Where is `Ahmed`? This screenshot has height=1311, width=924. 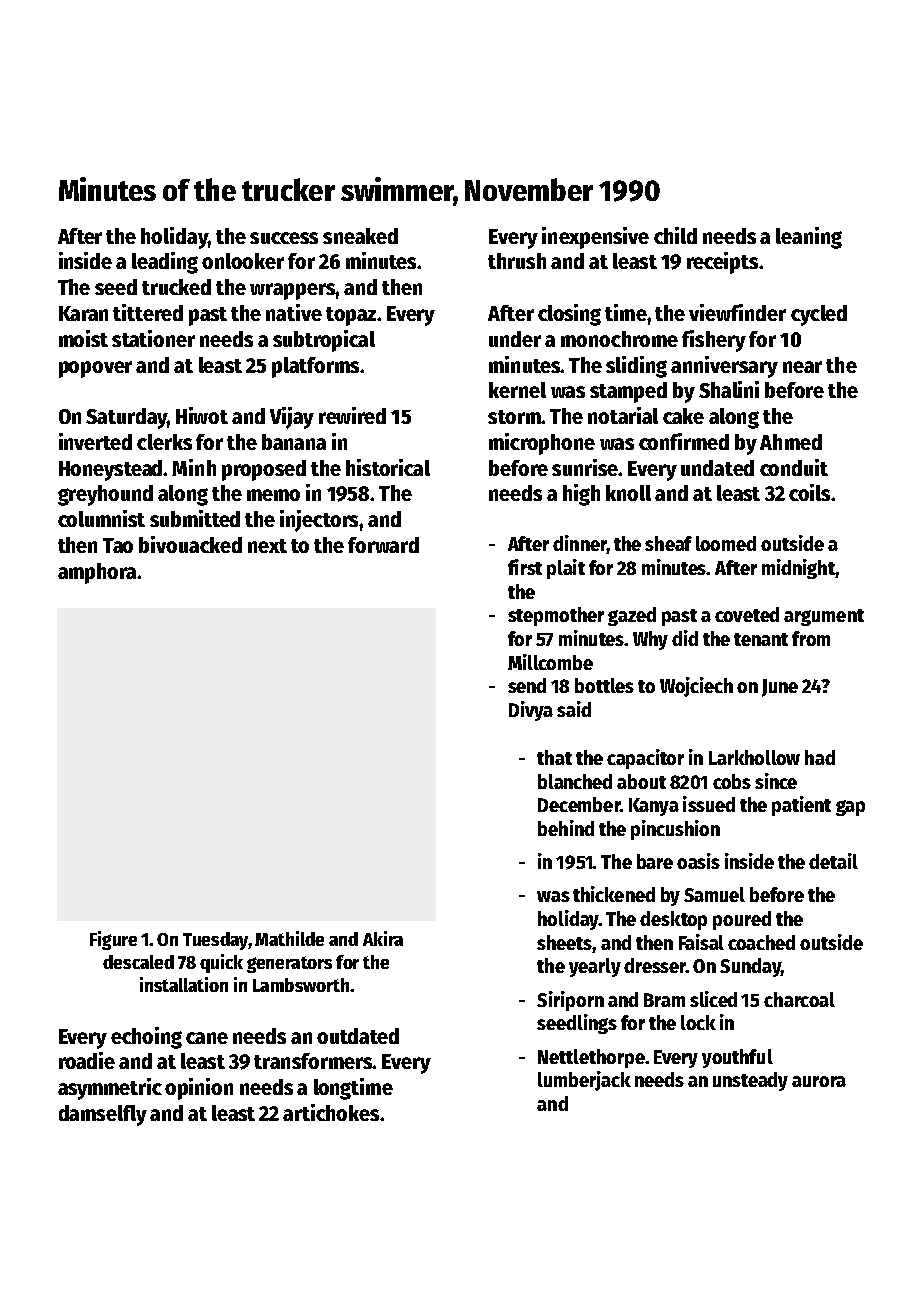 Ahmed is located at coordinates (791, 442).
